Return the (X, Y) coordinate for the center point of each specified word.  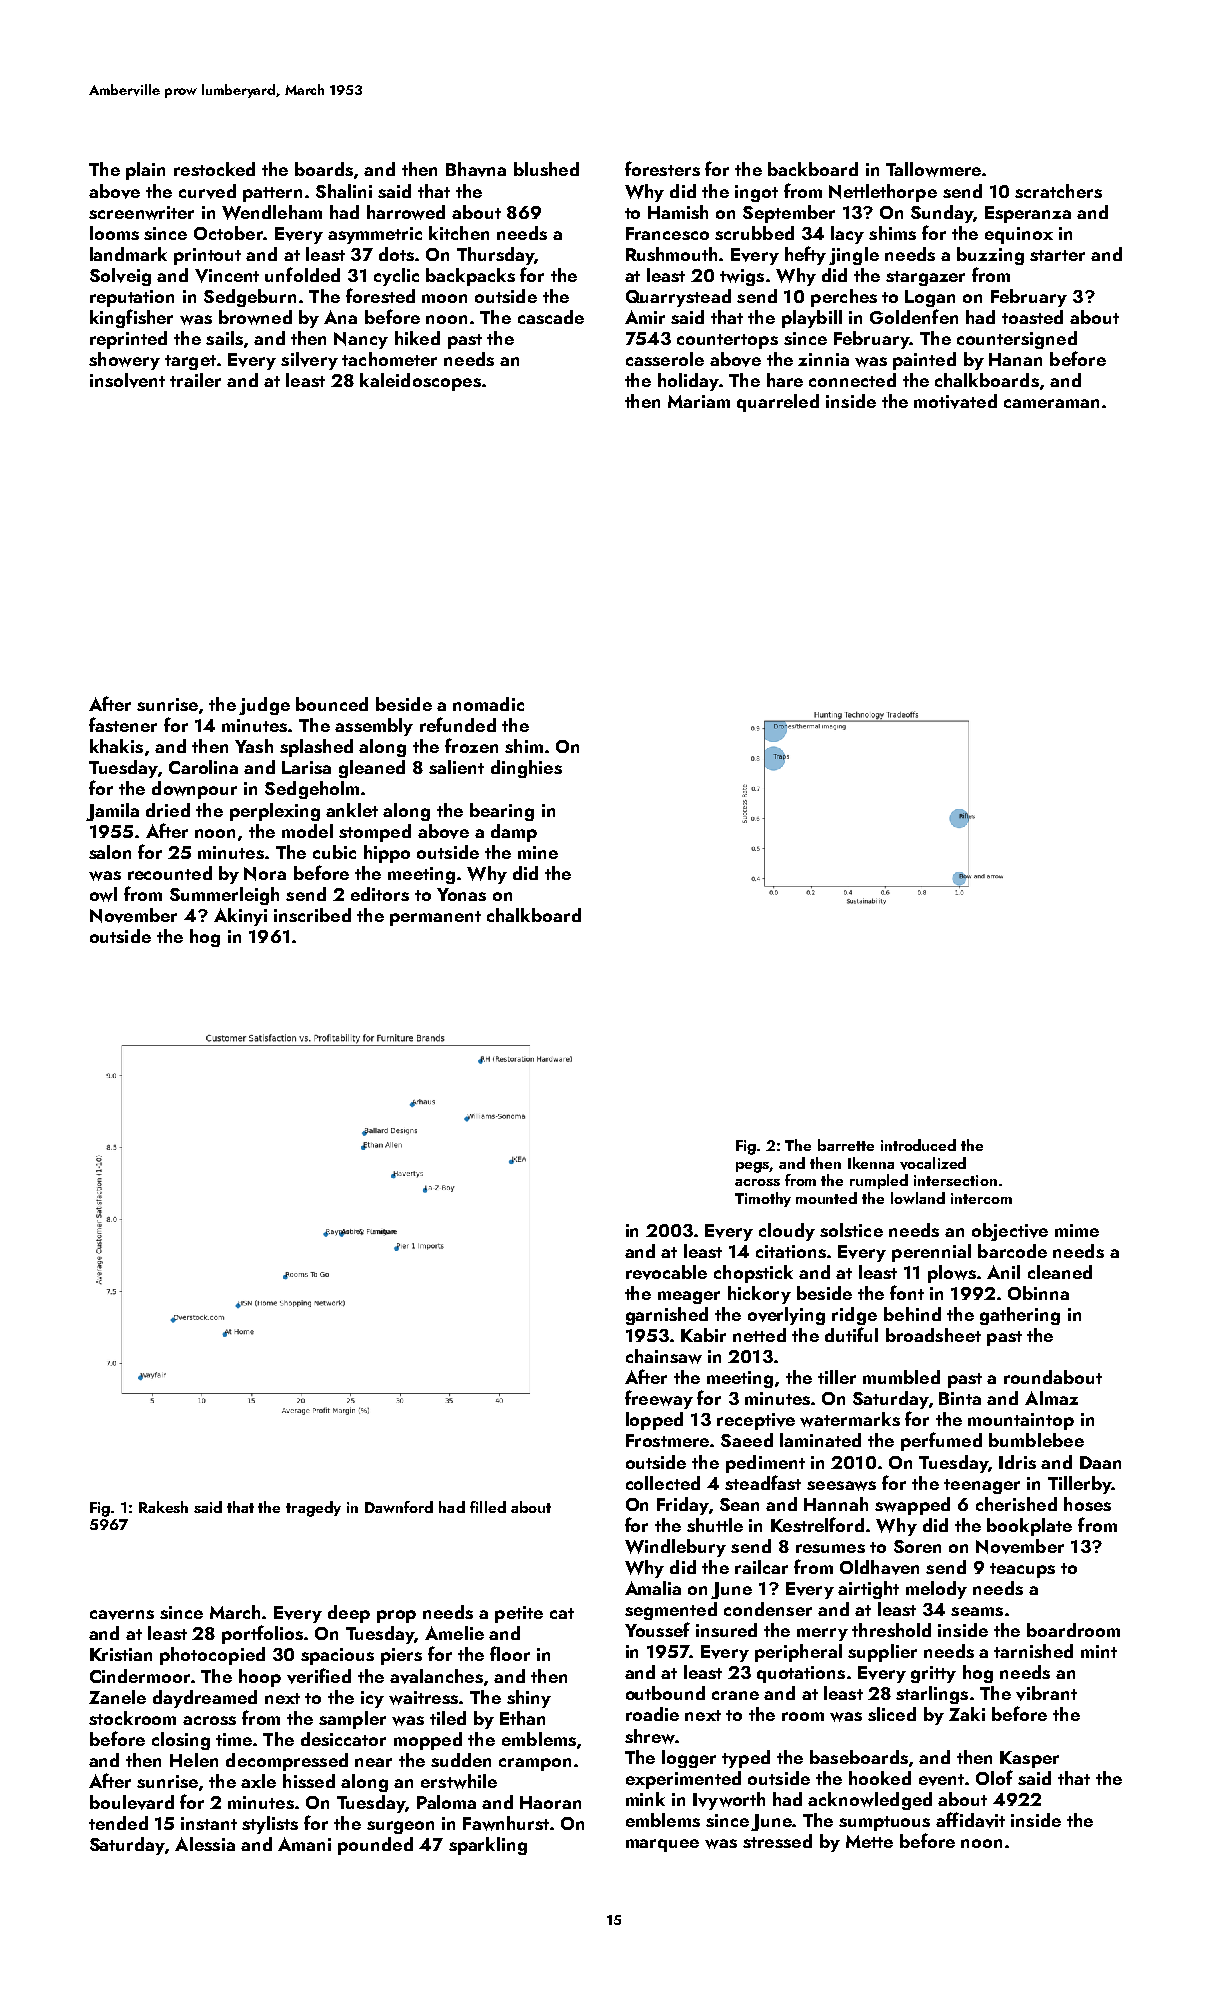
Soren (917, 1546)
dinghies (526, 769)
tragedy (313, 1509)
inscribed (312, 915)
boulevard (132, 1802)
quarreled (778, 403)
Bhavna (476, 169)
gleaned (372, 769)
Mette (869, 1841)
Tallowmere (933, 169)
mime (1077, 1230)
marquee (662, 1845)
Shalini (344, 191)
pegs (753, 1167)
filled (488, 1507)
